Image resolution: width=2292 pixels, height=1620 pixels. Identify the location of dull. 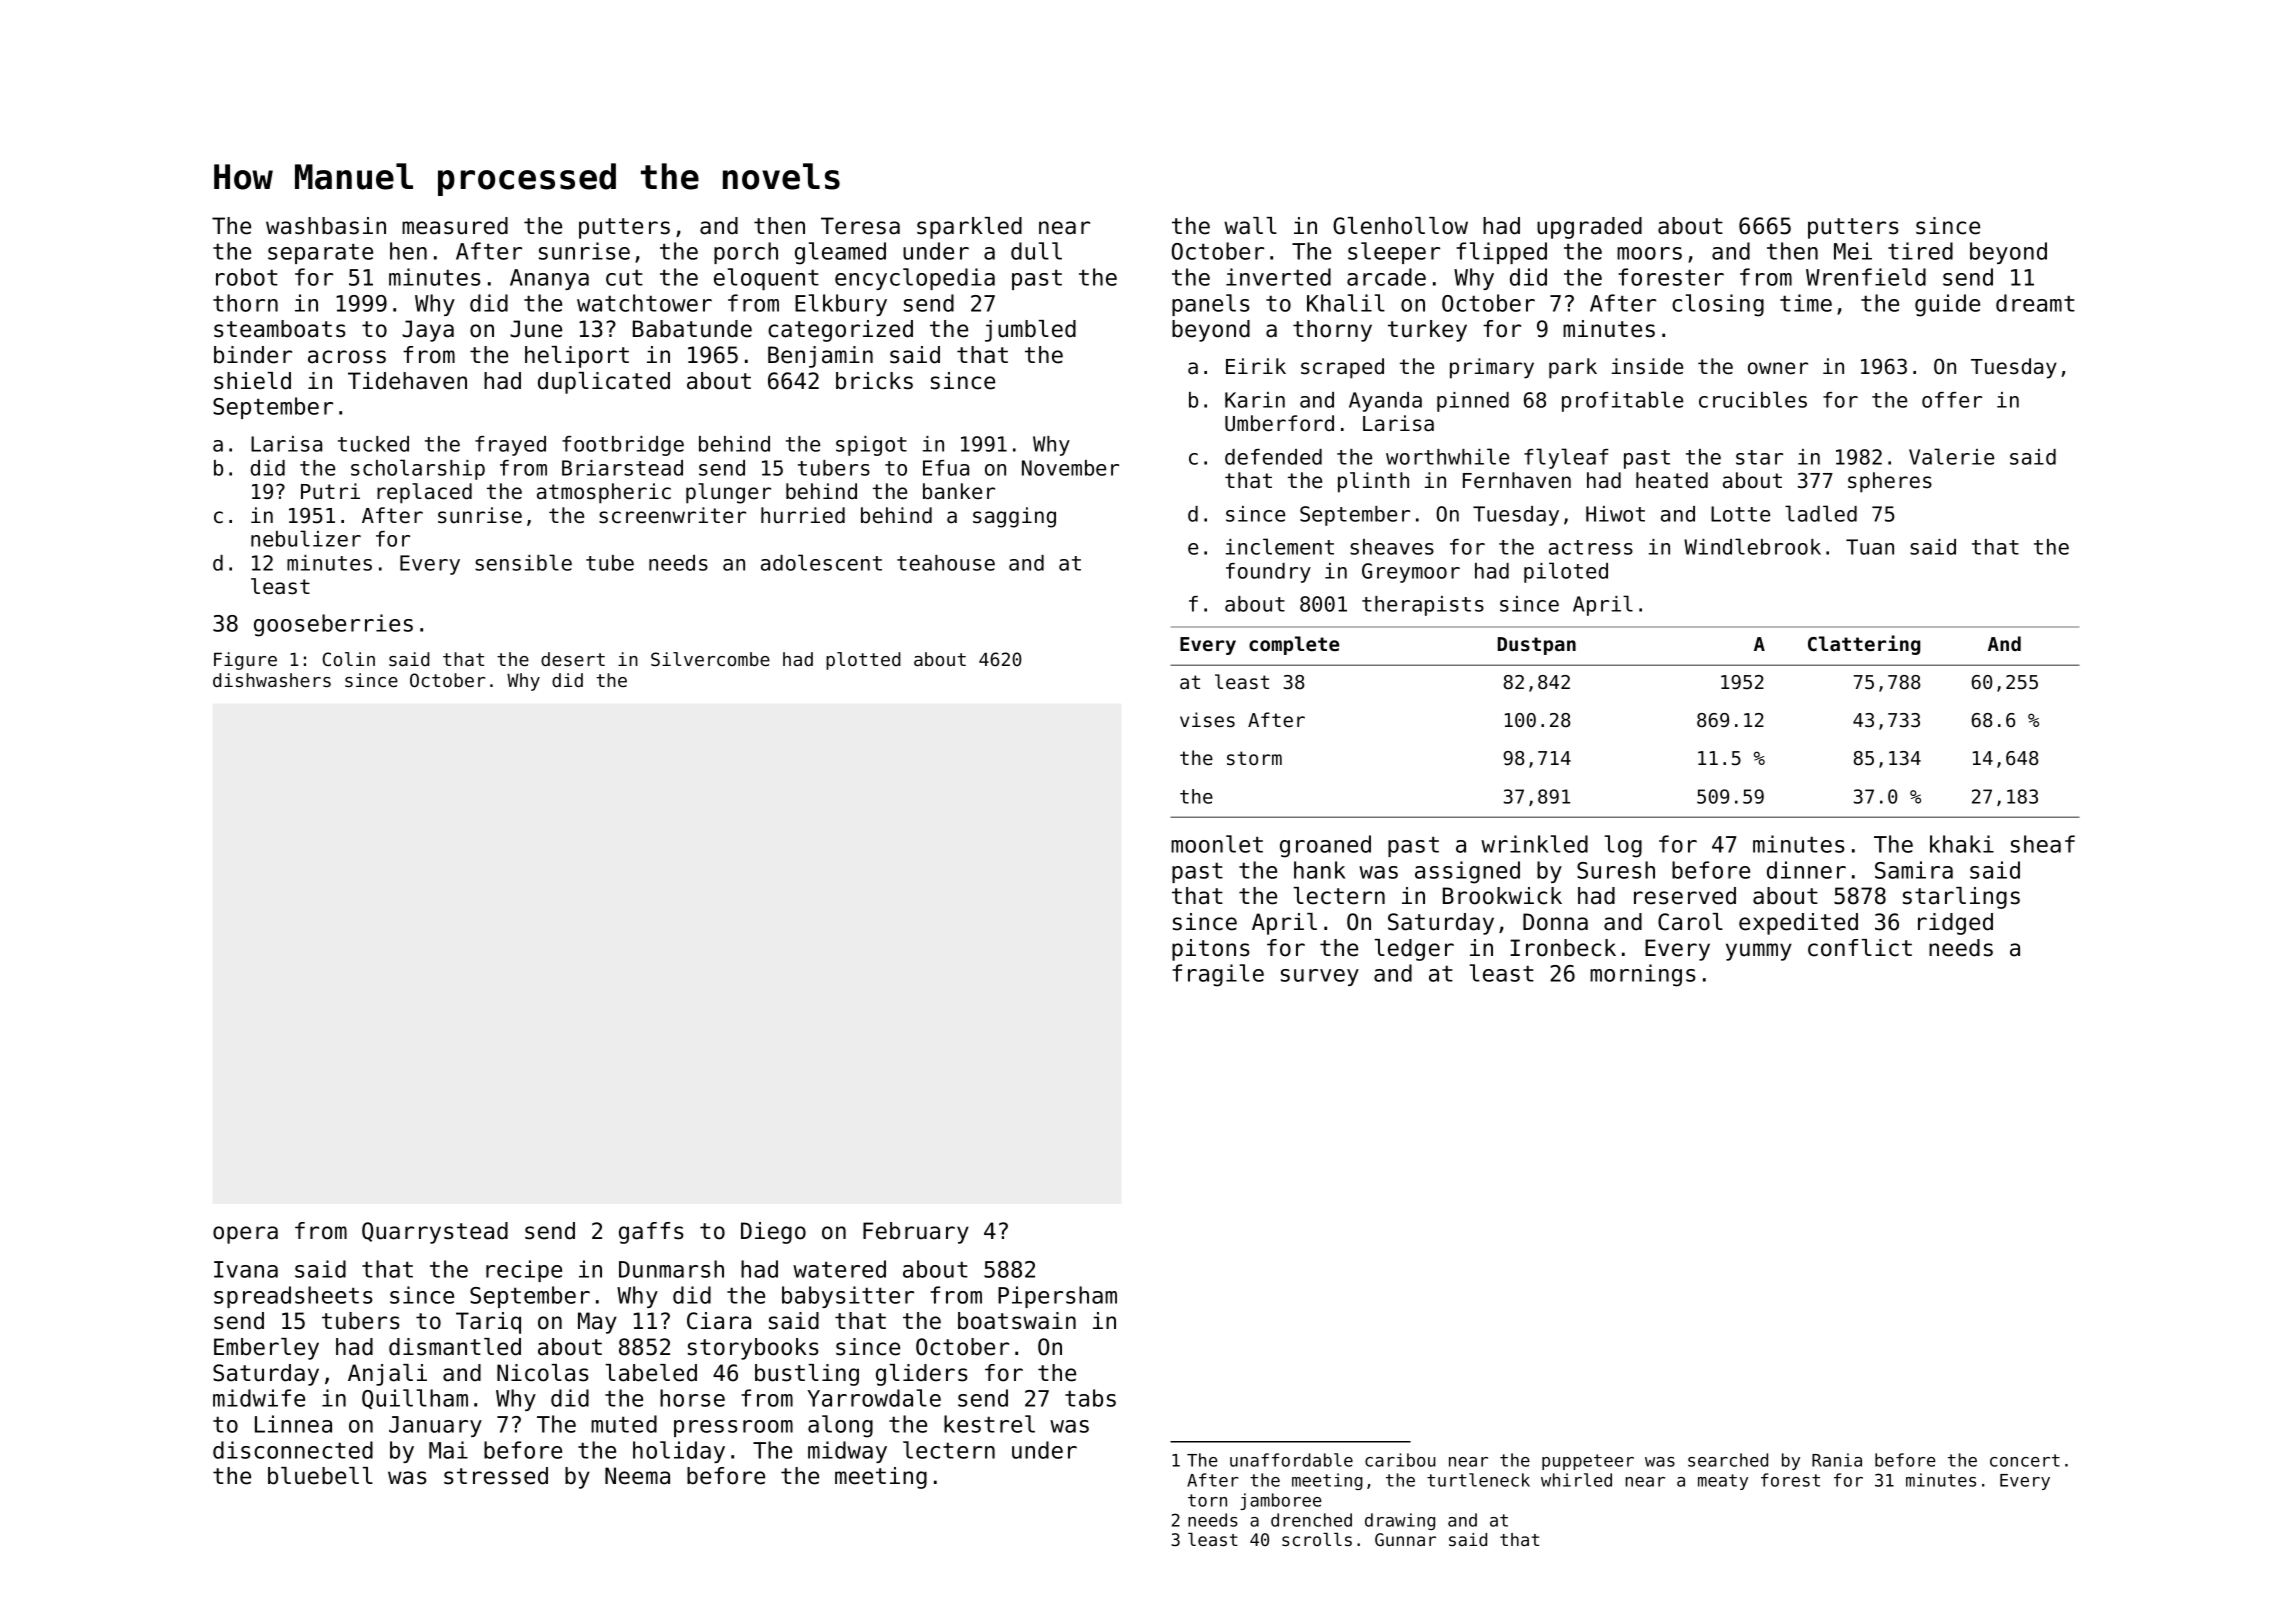
(1036, 251).
